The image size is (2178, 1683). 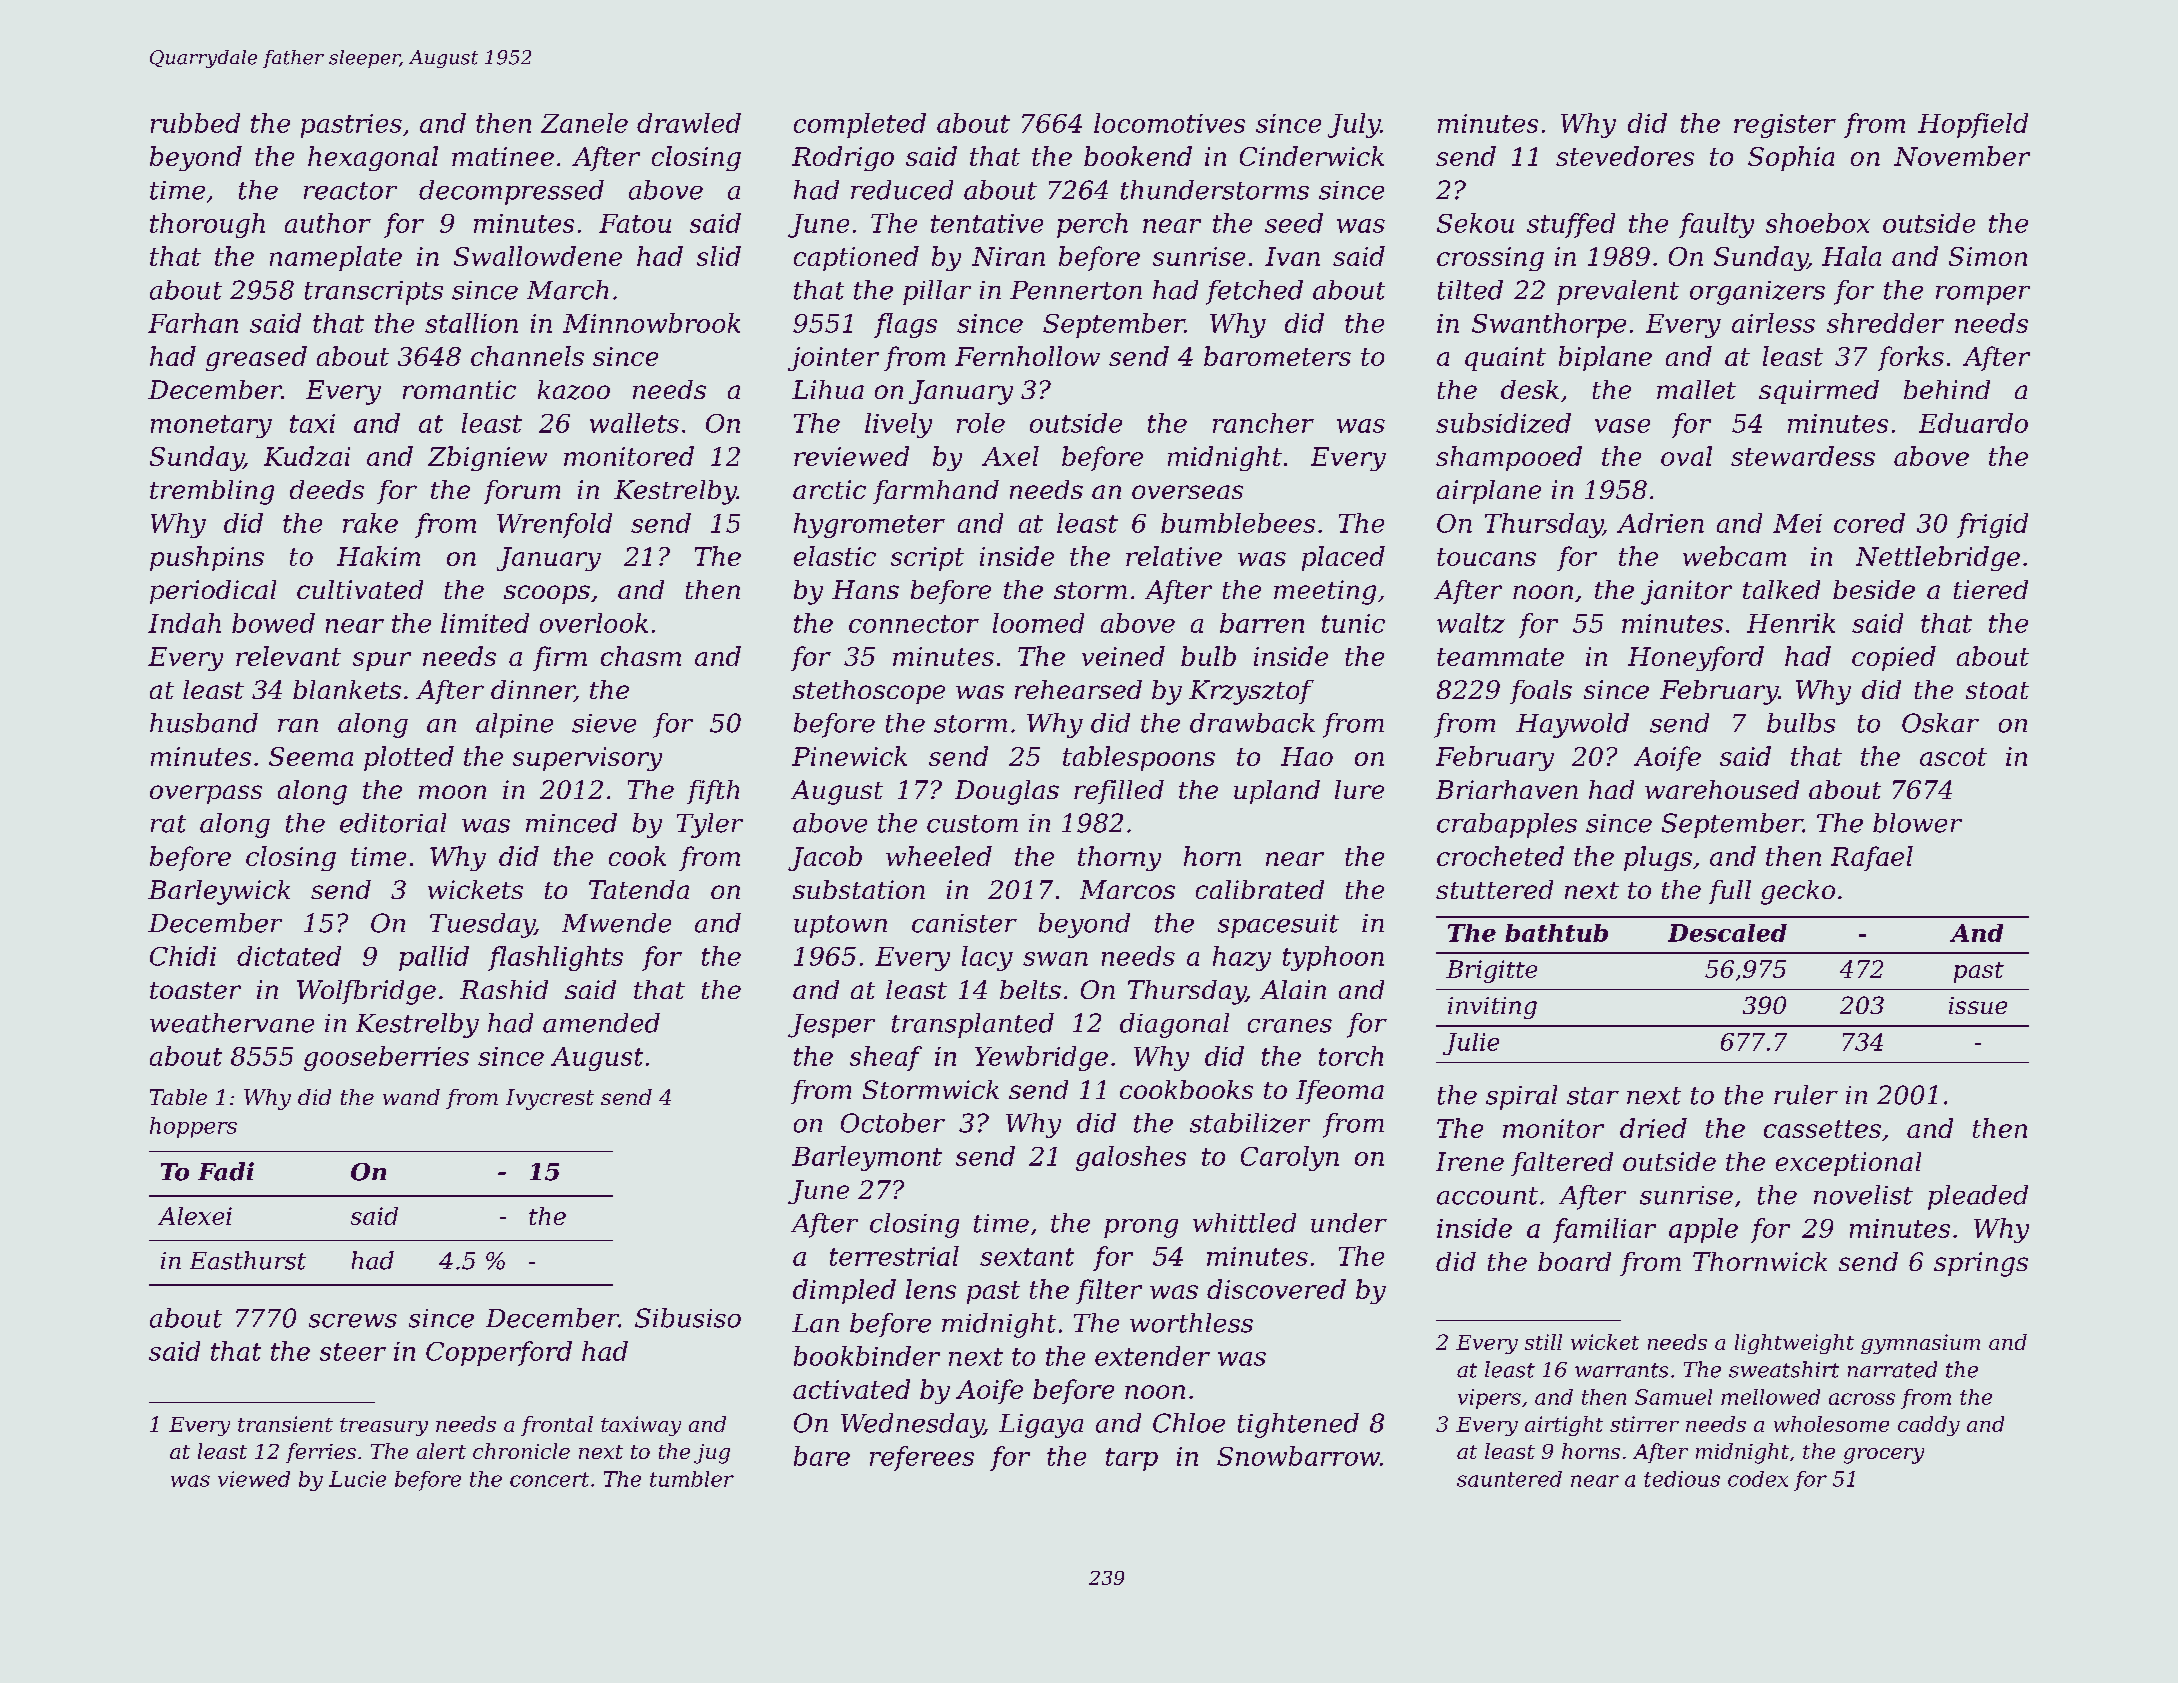 I want to click on Axel, so click(x=1010, y=456).
